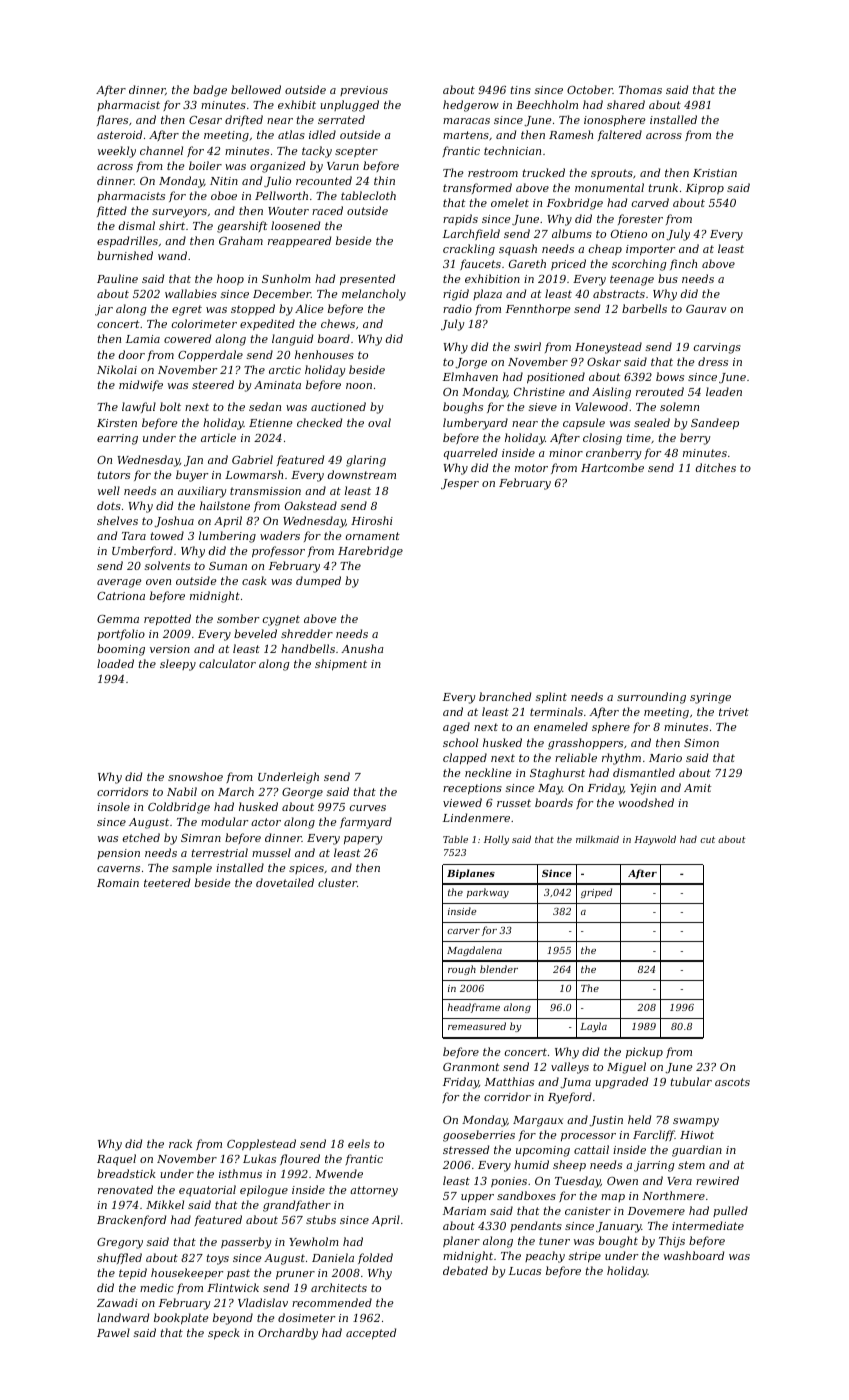 The width and height of the screenshot is (849, 1400). Describe the element at coordinates (521, 90) in the screenshot. I see `tins` at that location.
